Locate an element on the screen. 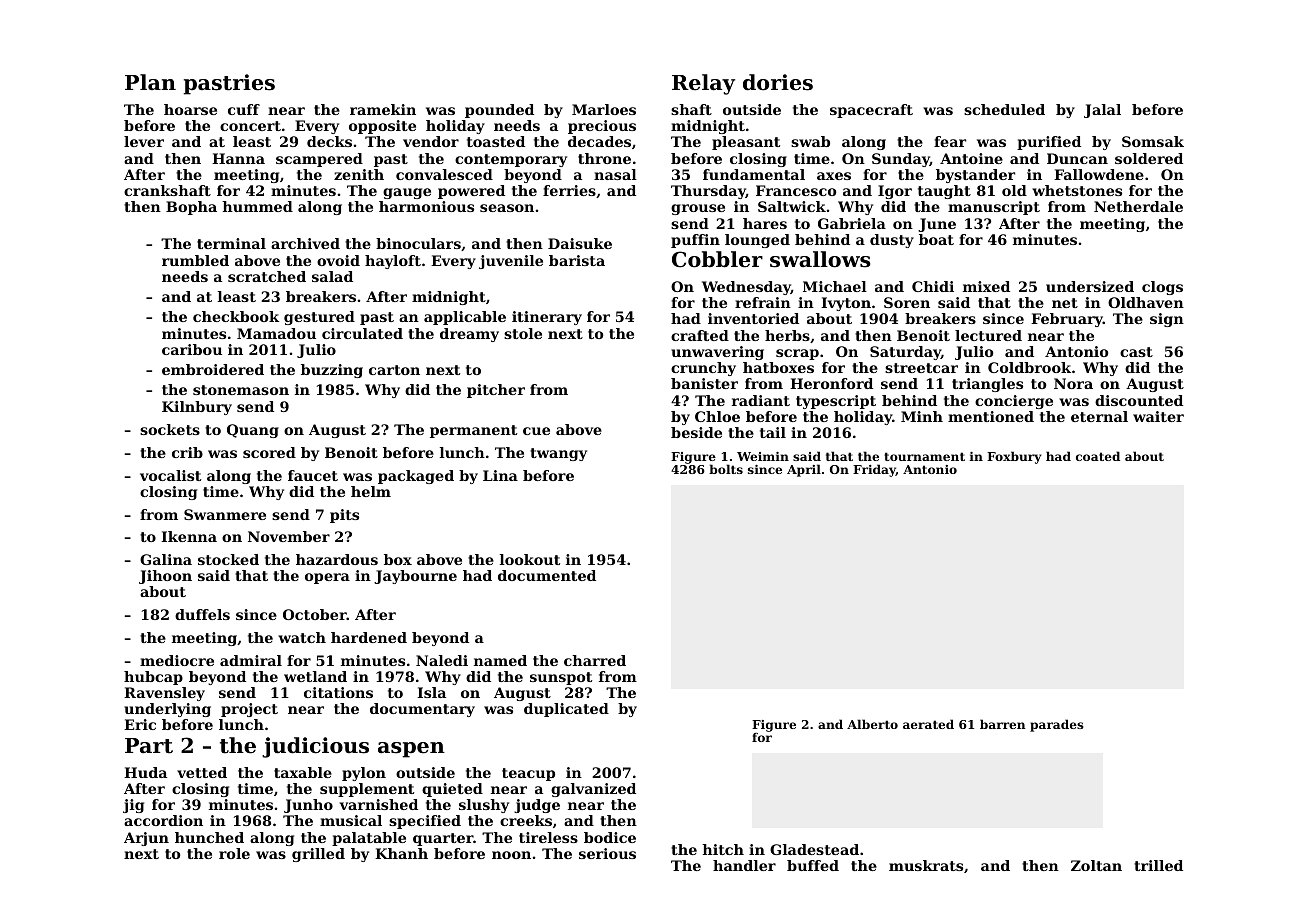 Image resolution: width=1308 pixels, height=924 pixels. Arjun is located at coordinates (146, 839).
